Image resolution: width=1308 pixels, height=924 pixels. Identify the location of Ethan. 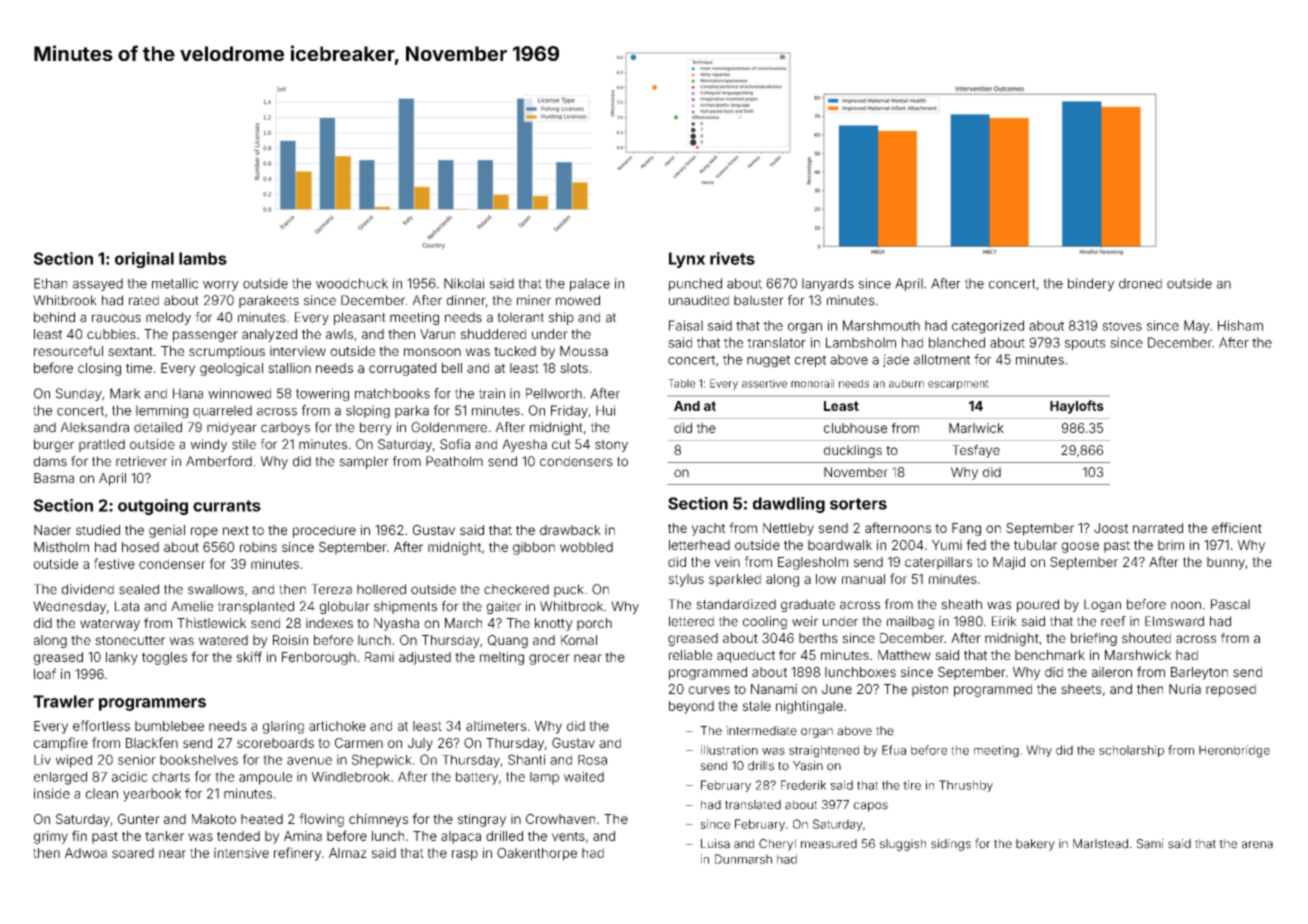
(50, 283).
